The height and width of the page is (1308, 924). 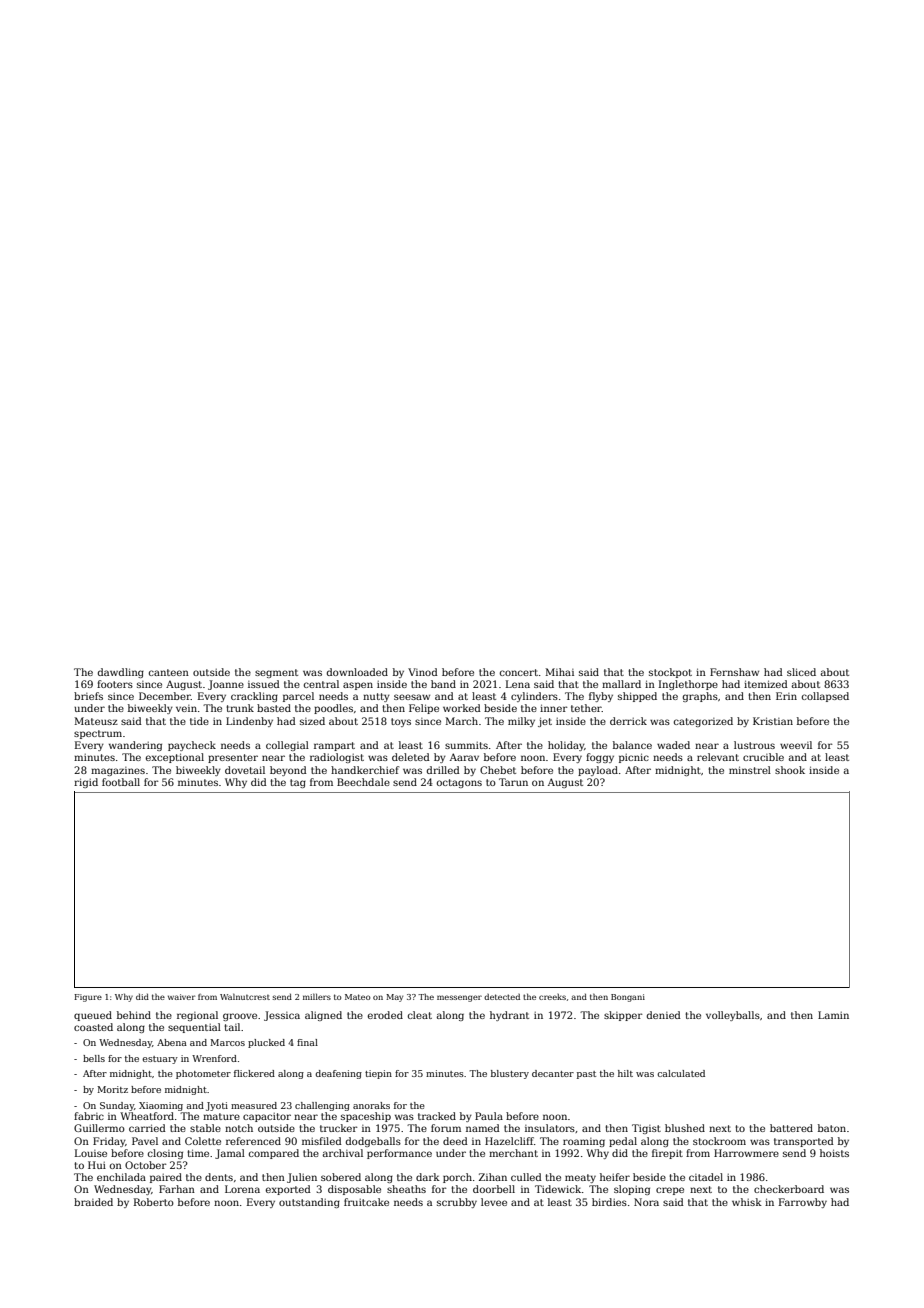 I want to click on Jessica, so click(x=282, y=1016).
